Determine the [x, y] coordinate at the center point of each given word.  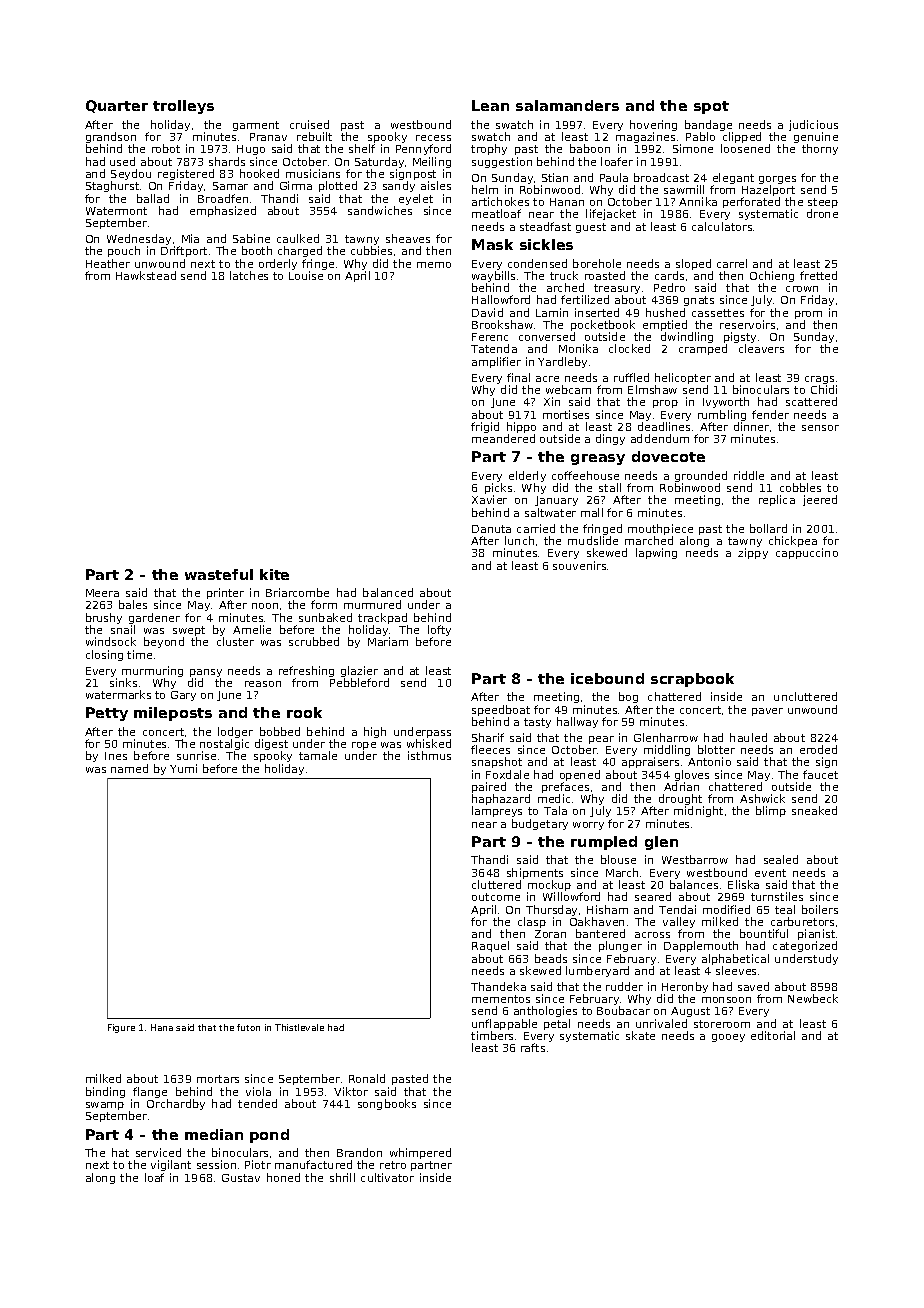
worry [588, 826]
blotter [716, 749]
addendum [660, 438]
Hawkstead [146, 275]
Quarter [117, 106]
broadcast [661, 177]
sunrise [196, 755]
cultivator [387, 1177]
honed [283, 1177]
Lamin [552, 312]
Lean [490, 105]
